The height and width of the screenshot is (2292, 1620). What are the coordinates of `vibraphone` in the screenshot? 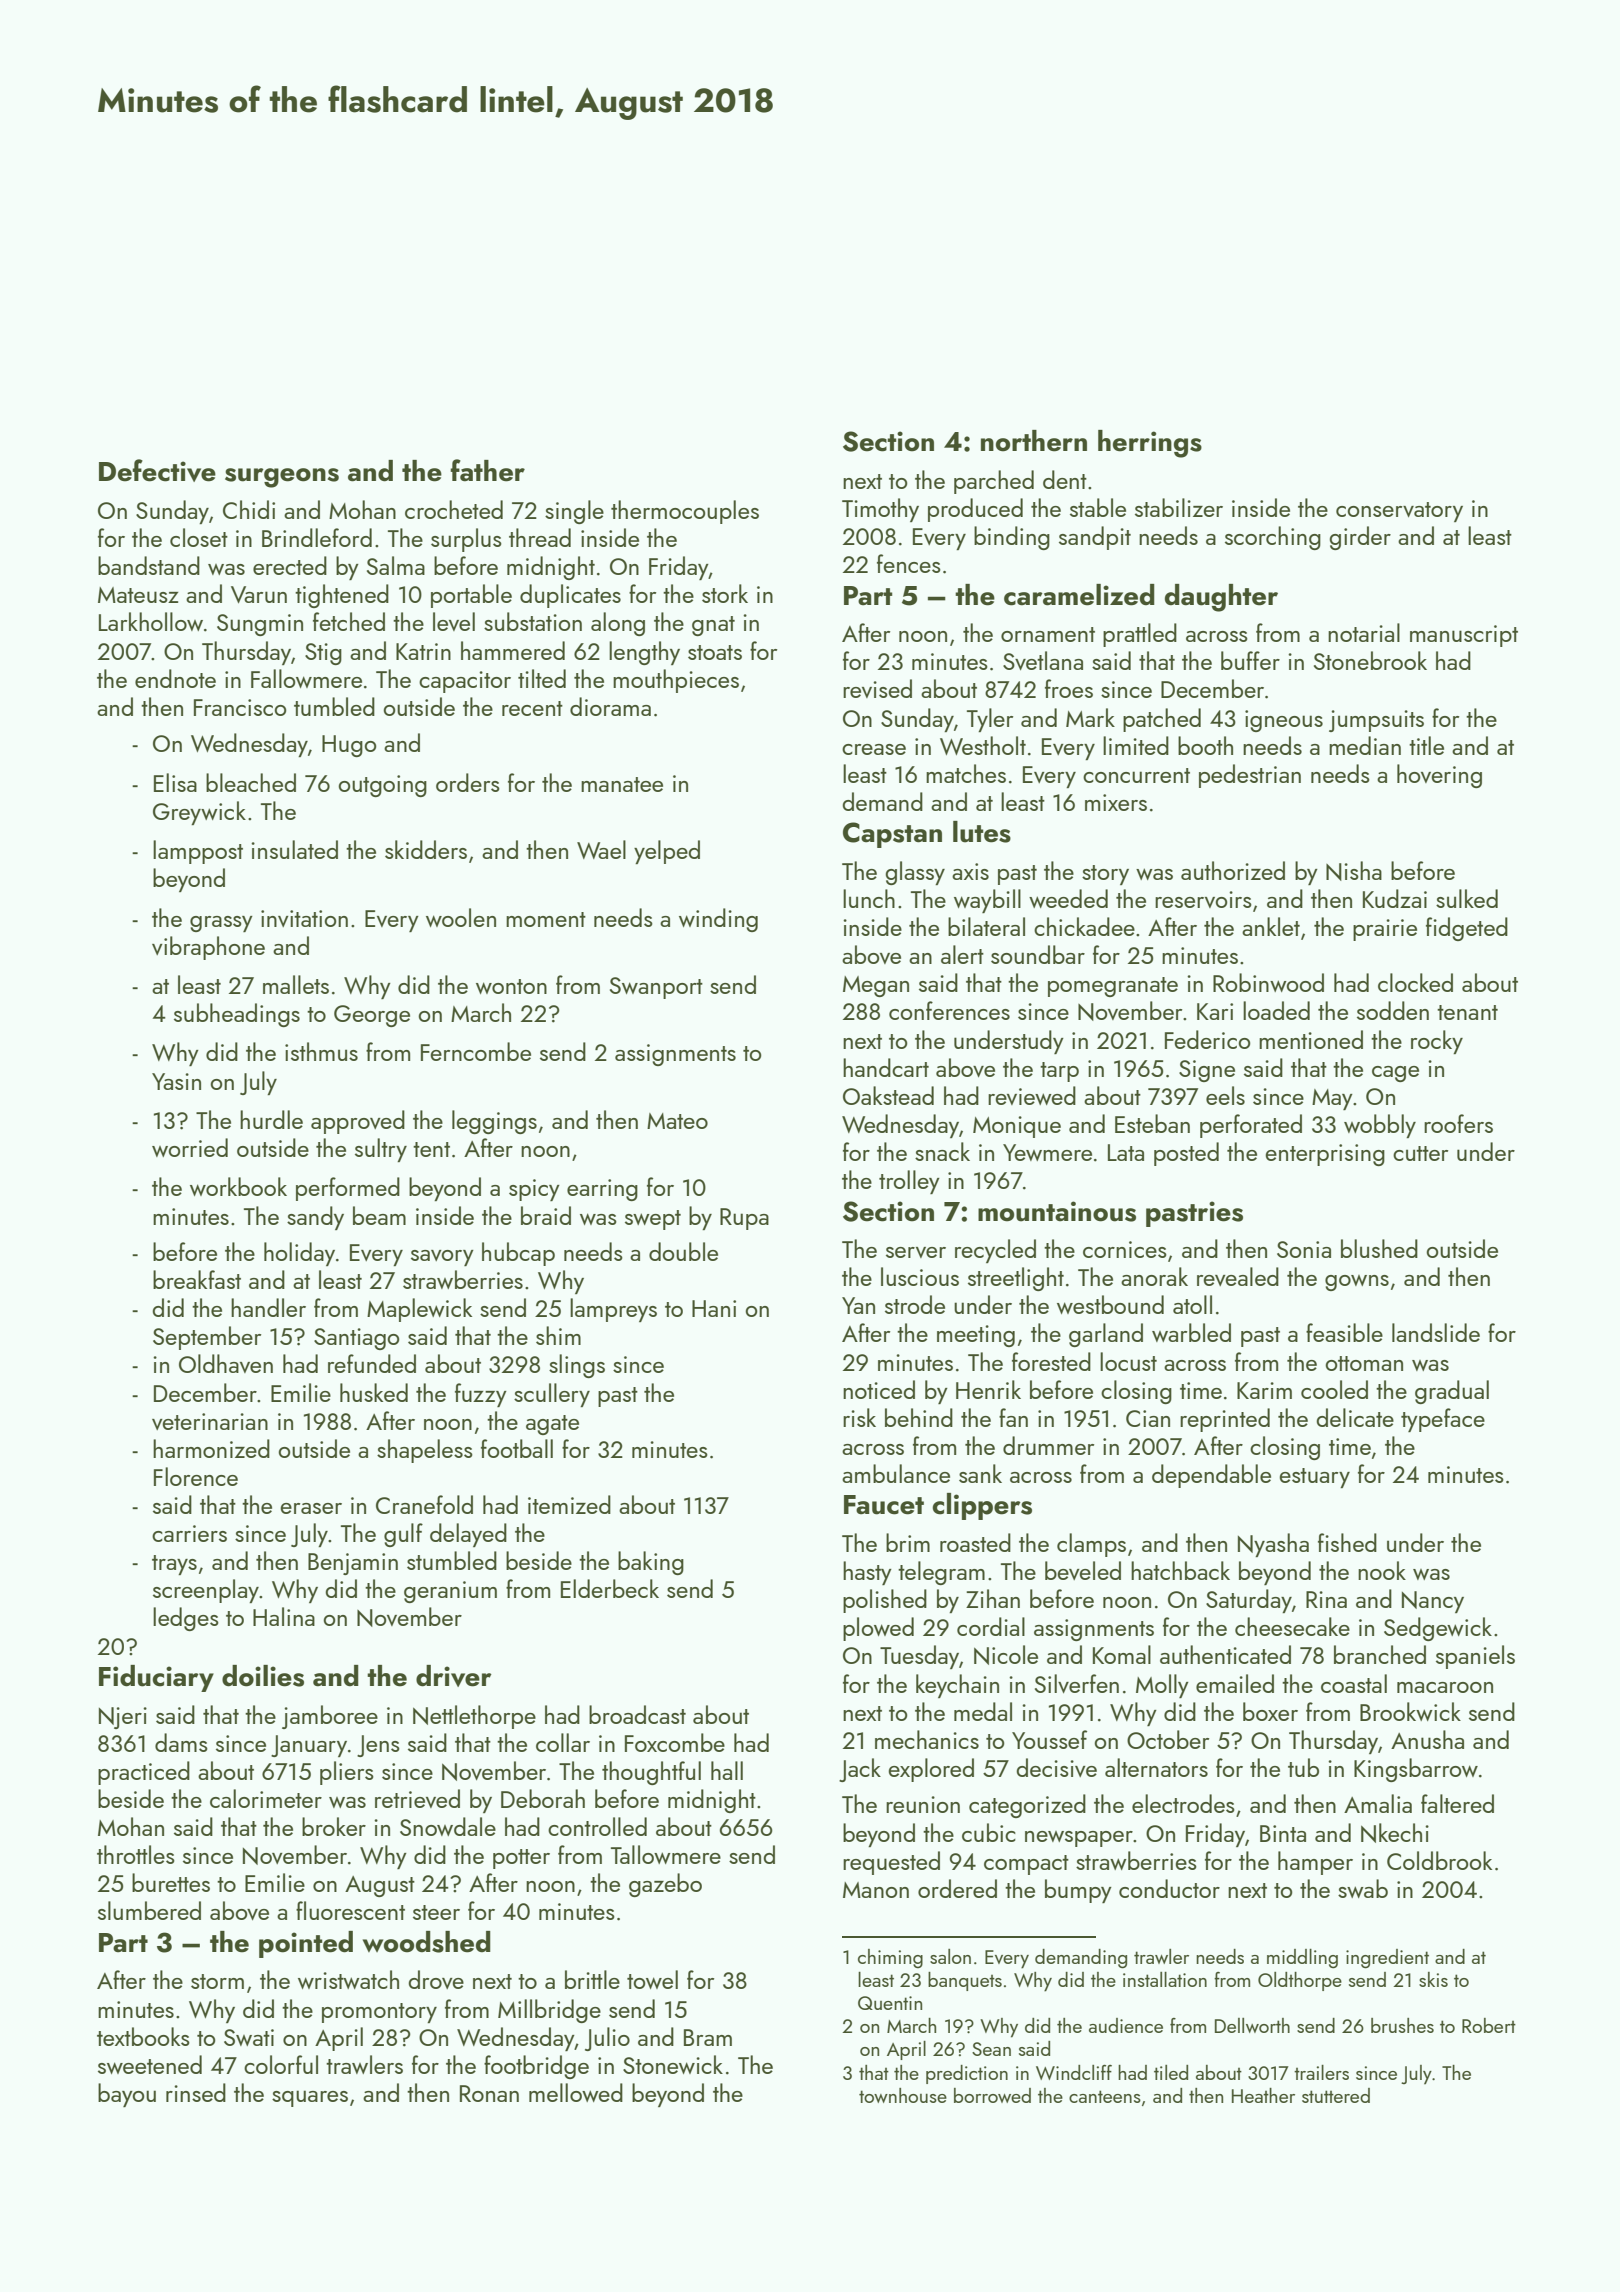 It's located at (208, 948).
